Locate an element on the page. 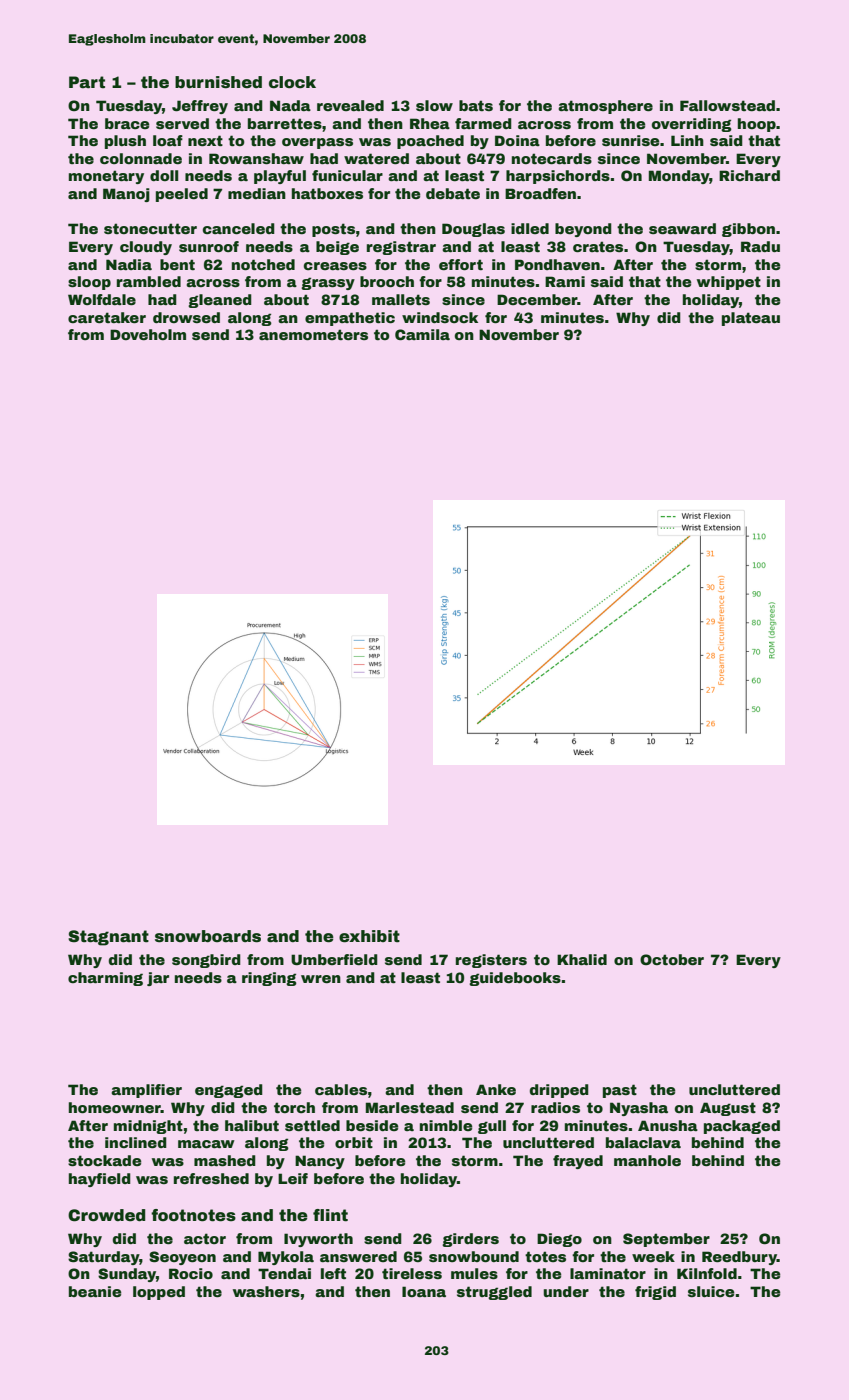 The width and height of the page is (849, 1400). Fallowstead is located at coordinates (727, 105).
